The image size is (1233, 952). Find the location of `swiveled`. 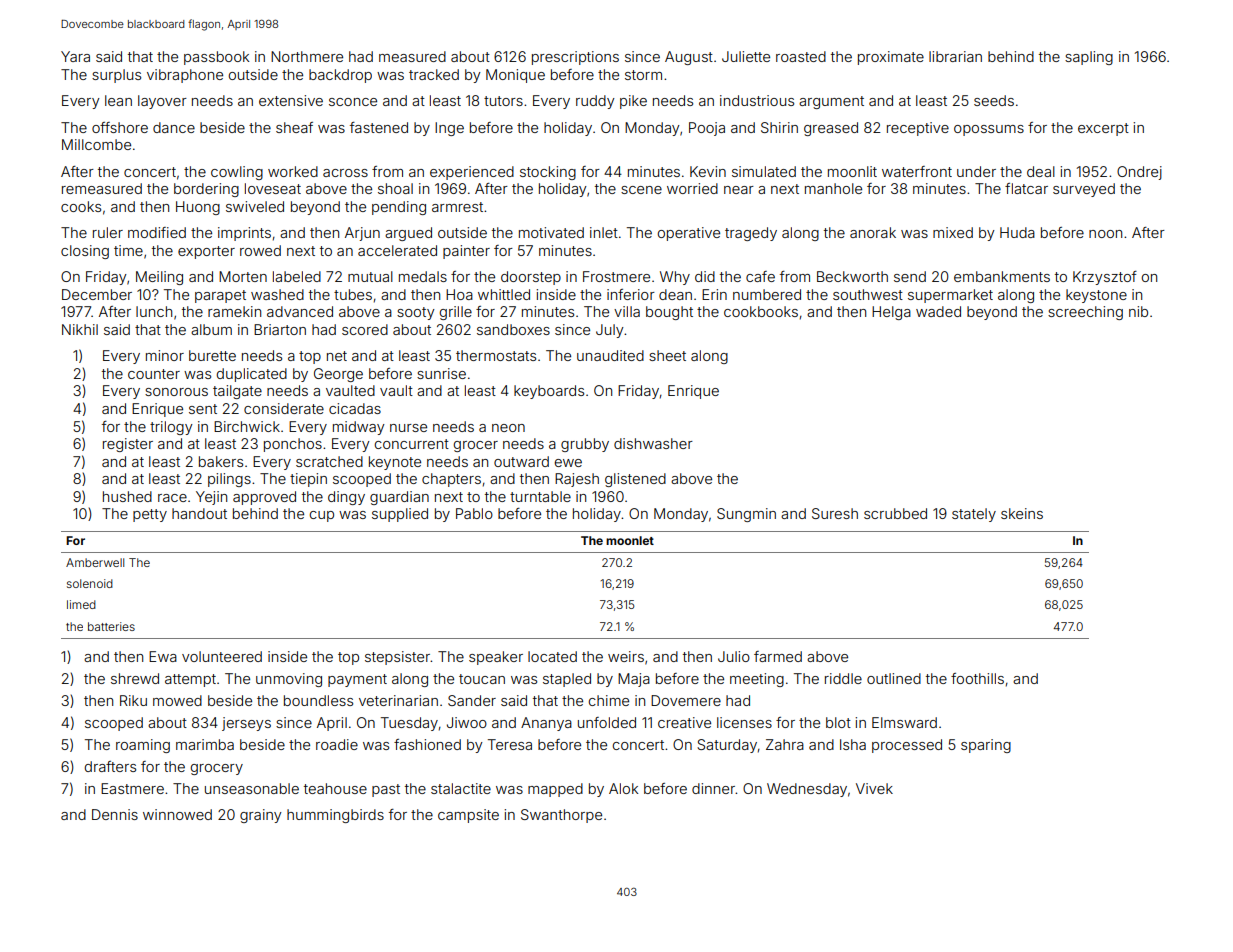

swiveled is located at coordinates (255, 206).
